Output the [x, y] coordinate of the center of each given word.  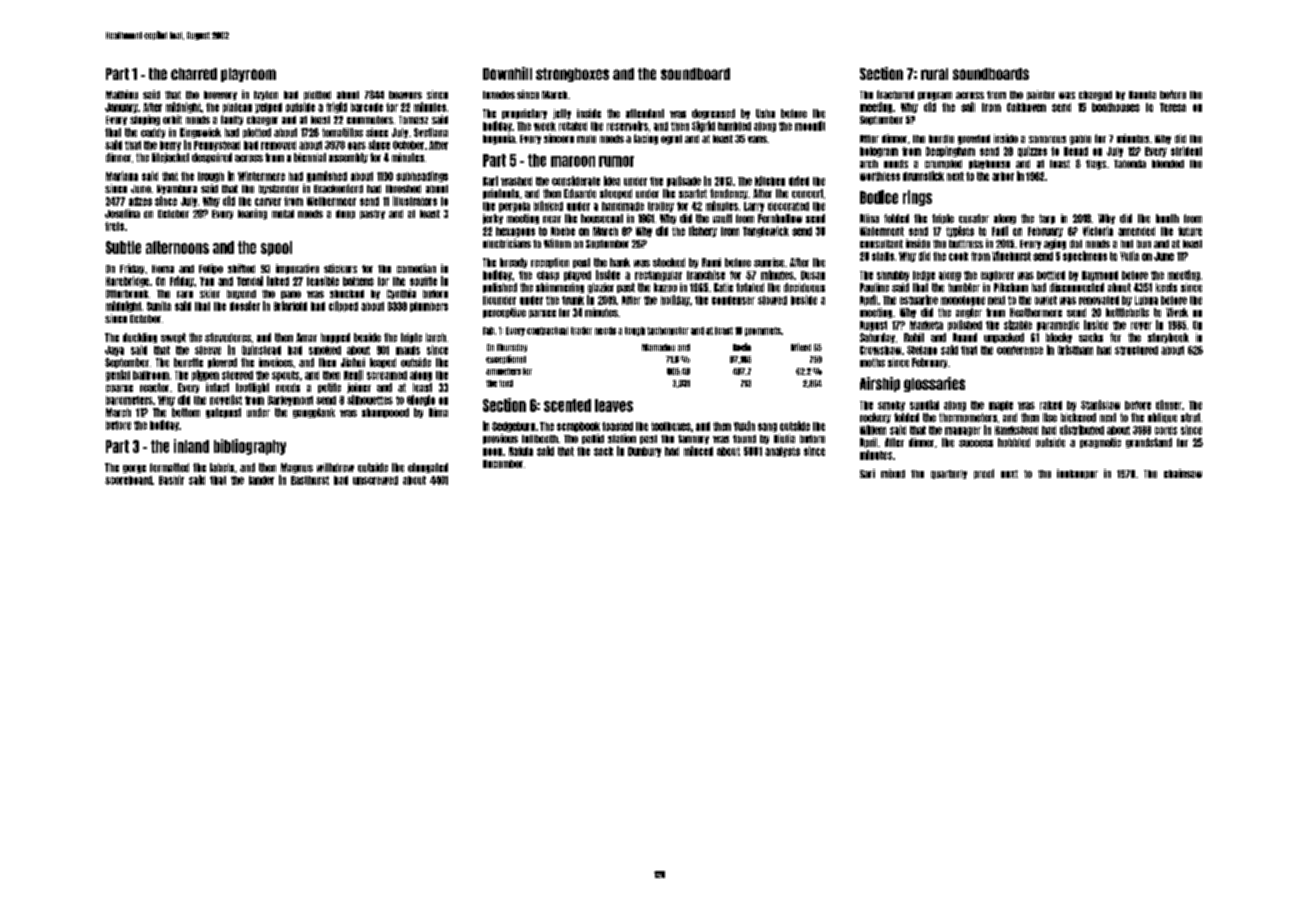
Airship [880, 384]
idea [612, 181]
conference [1020, 350]
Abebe [563, 231]
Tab [488, 331]
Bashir [171, 480]
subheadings [422, 176]
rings [917, 198]
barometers [129, 400]
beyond [241, 294]
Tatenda [1130, 164]
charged [1095, 96]
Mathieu [122, 94]
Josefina [122, 213]
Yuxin [744, 426]
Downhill [507, 73]
